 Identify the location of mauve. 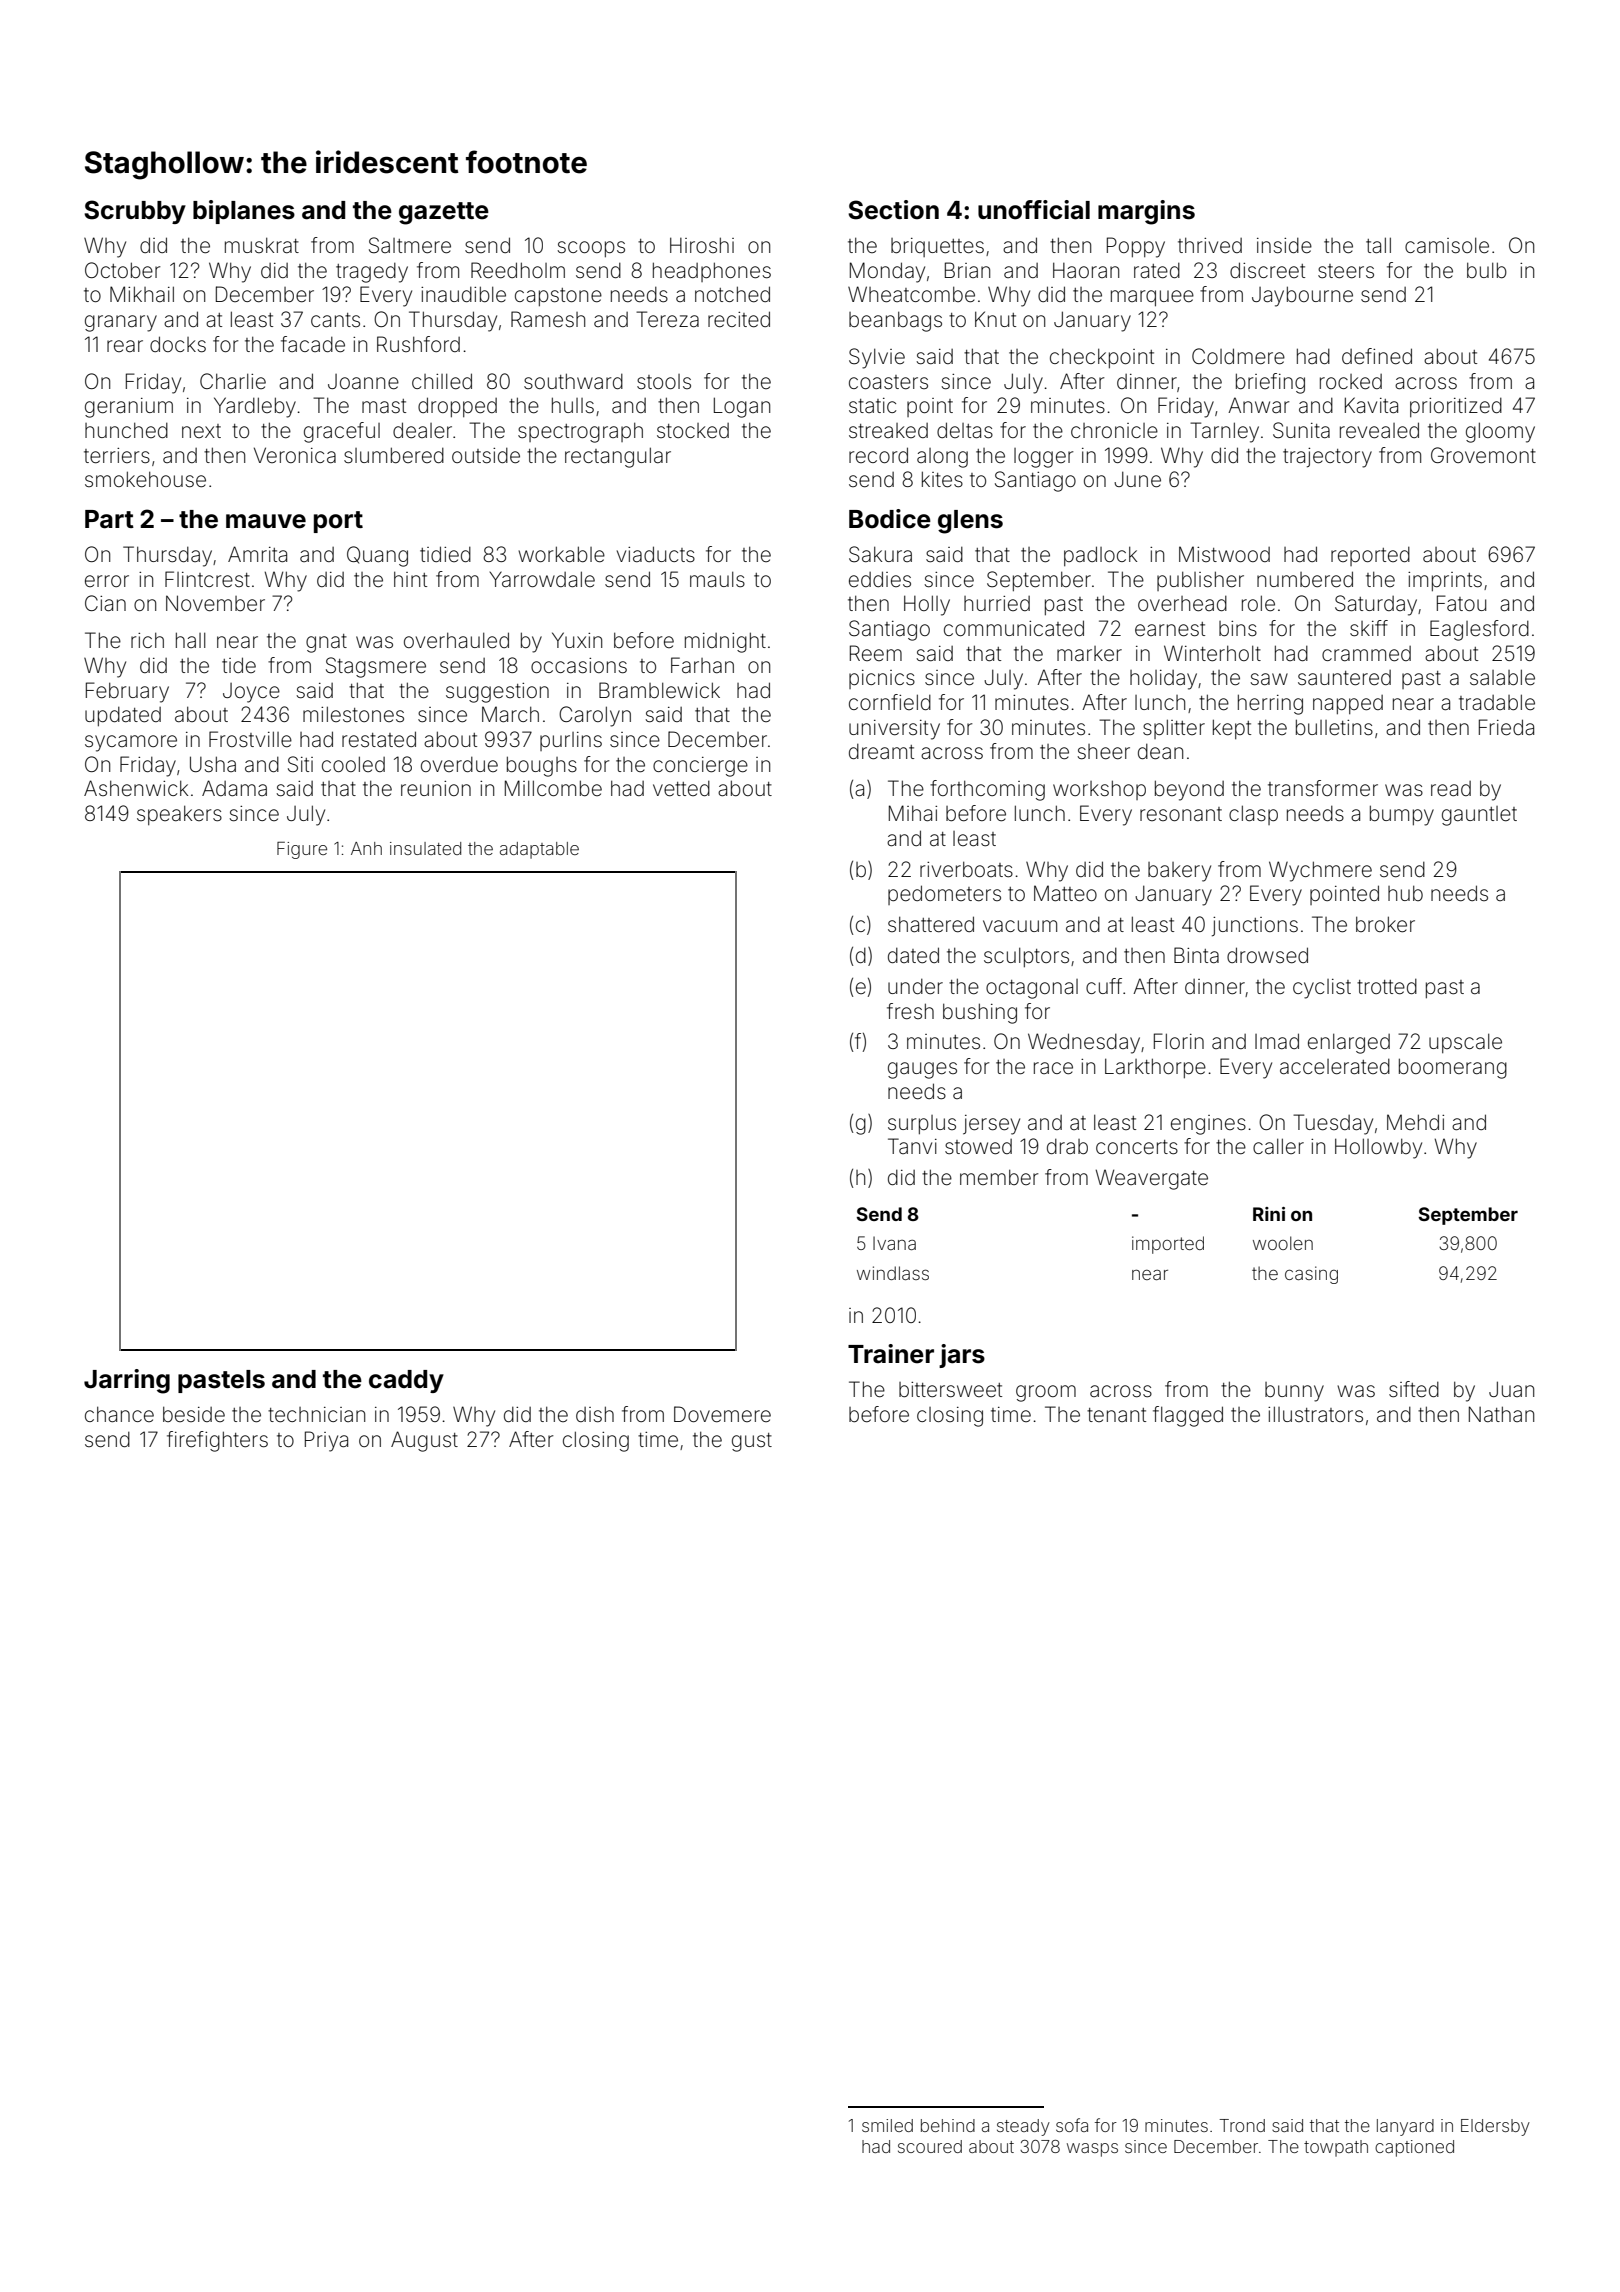
(266, 521).
